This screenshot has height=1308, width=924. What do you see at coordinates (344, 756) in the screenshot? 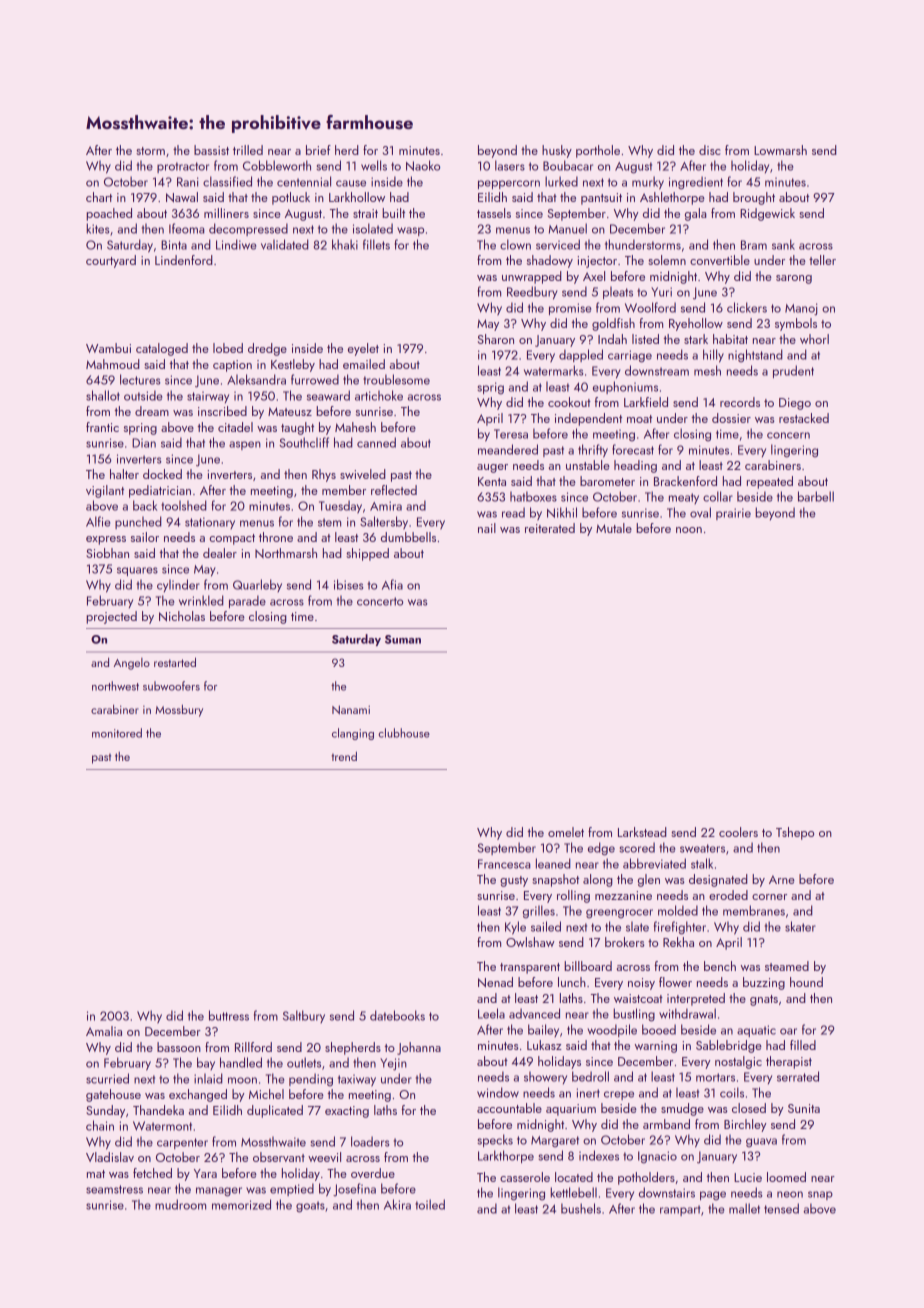
I see `trend` at bounding box center [344, 756].
